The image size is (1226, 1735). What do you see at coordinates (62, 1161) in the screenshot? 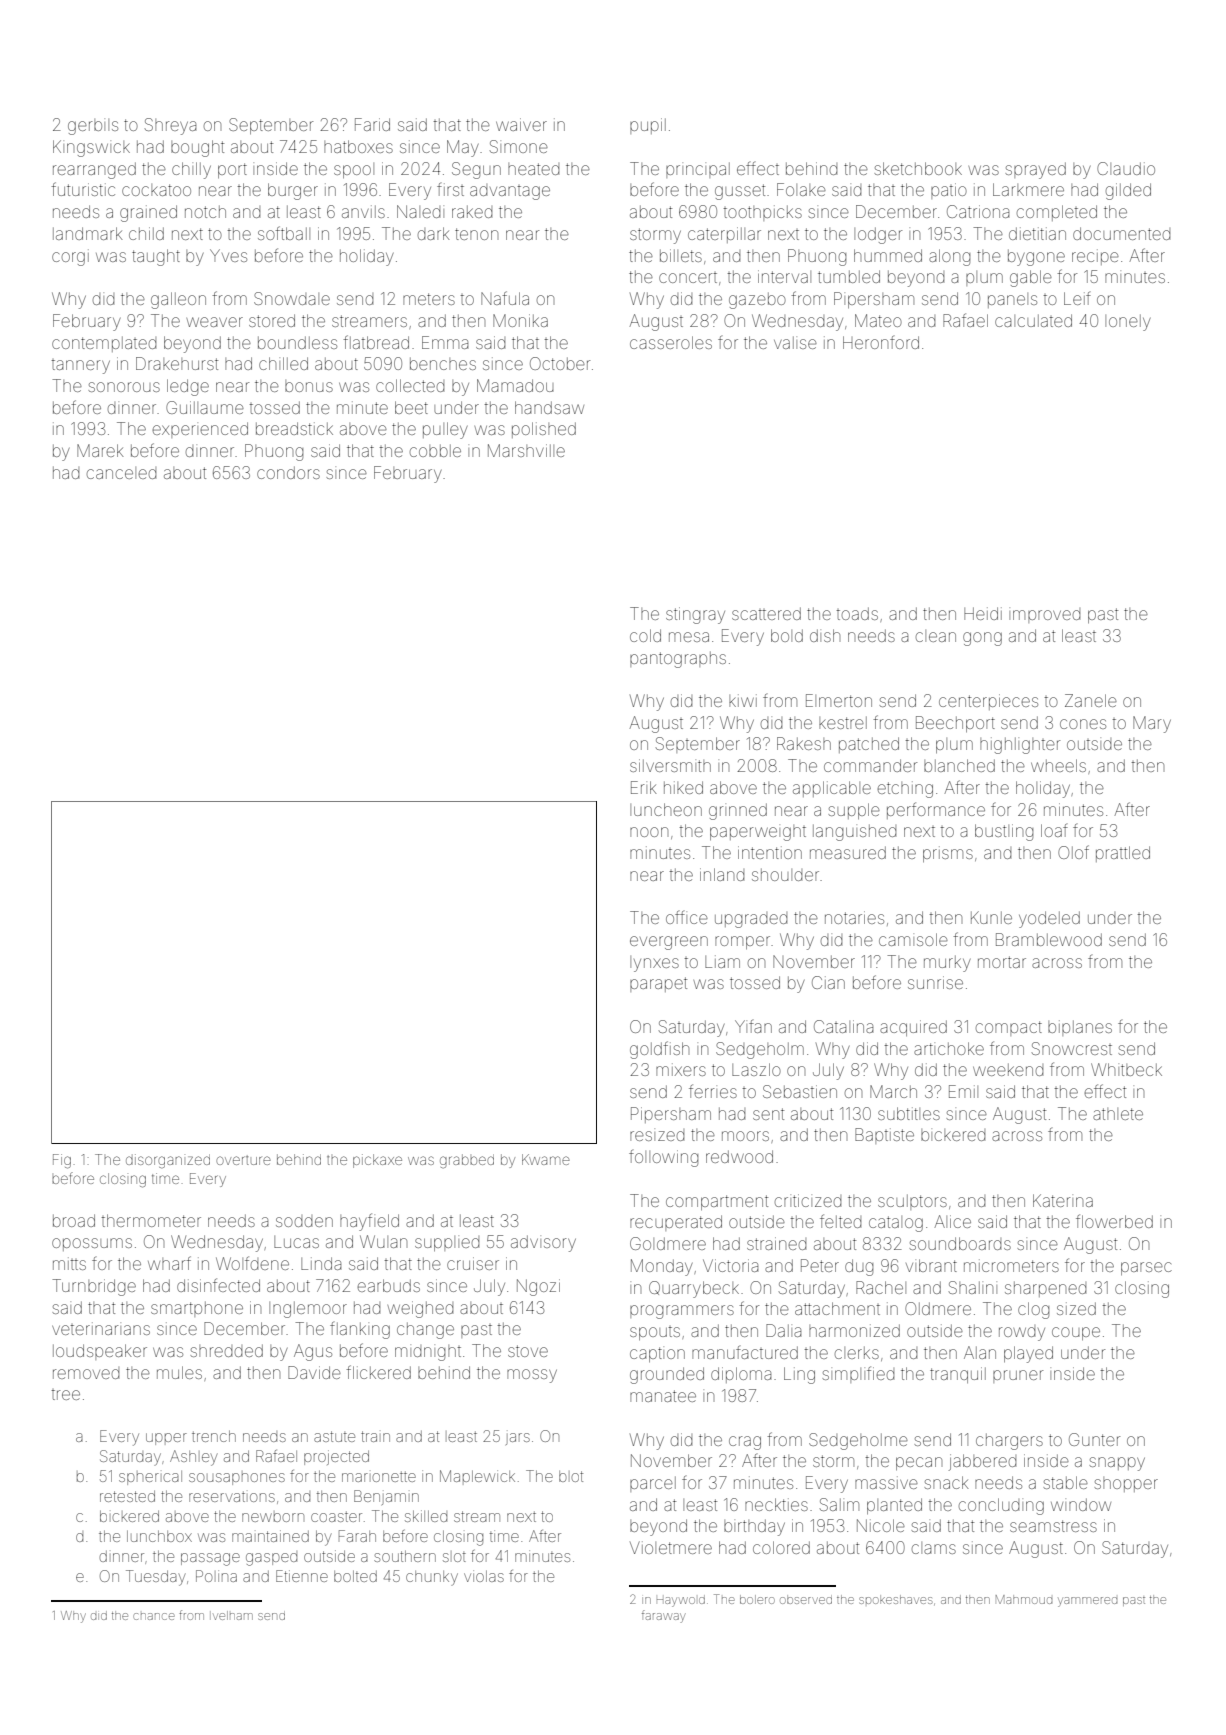
I see `Fig` at bounding box center [62, 1161].
